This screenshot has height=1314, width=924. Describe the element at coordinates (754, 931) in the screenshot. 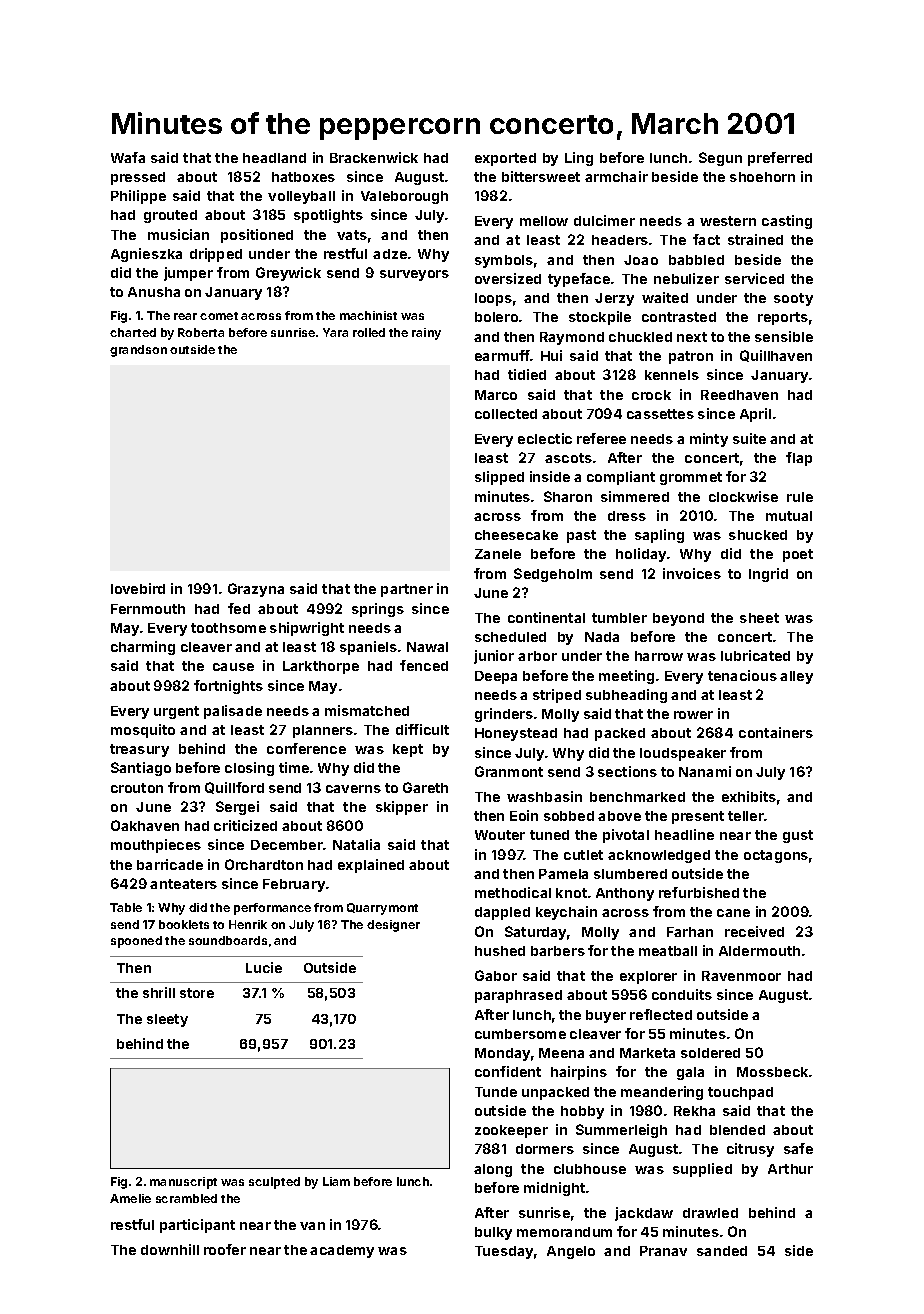

I see `received` at that location.
